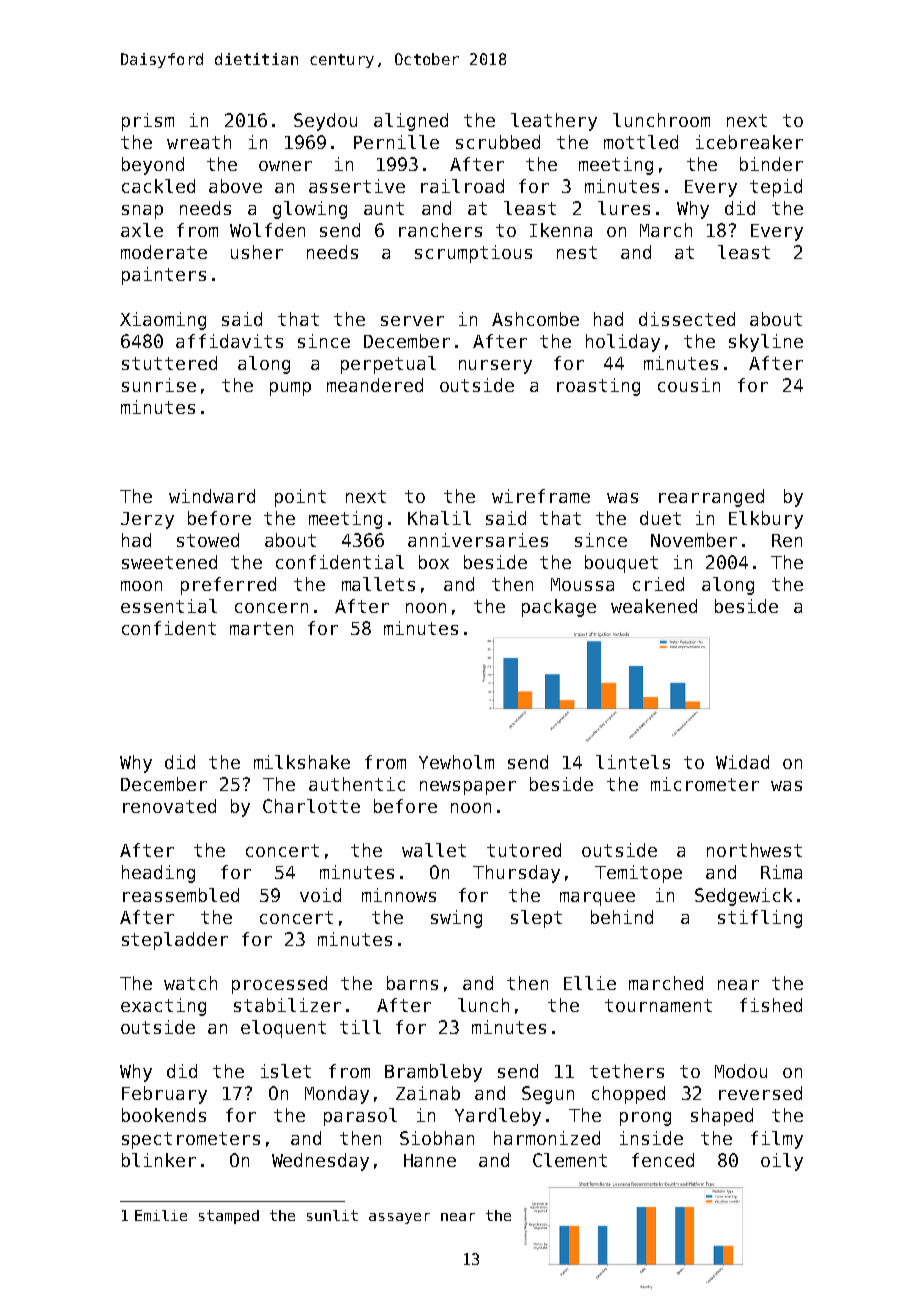 The height and width of the screenshot is (1308, 924). What do you see at coordinates (169, 806) in the screenshot?
I see `renovated` at bounding box center [169, 806].
